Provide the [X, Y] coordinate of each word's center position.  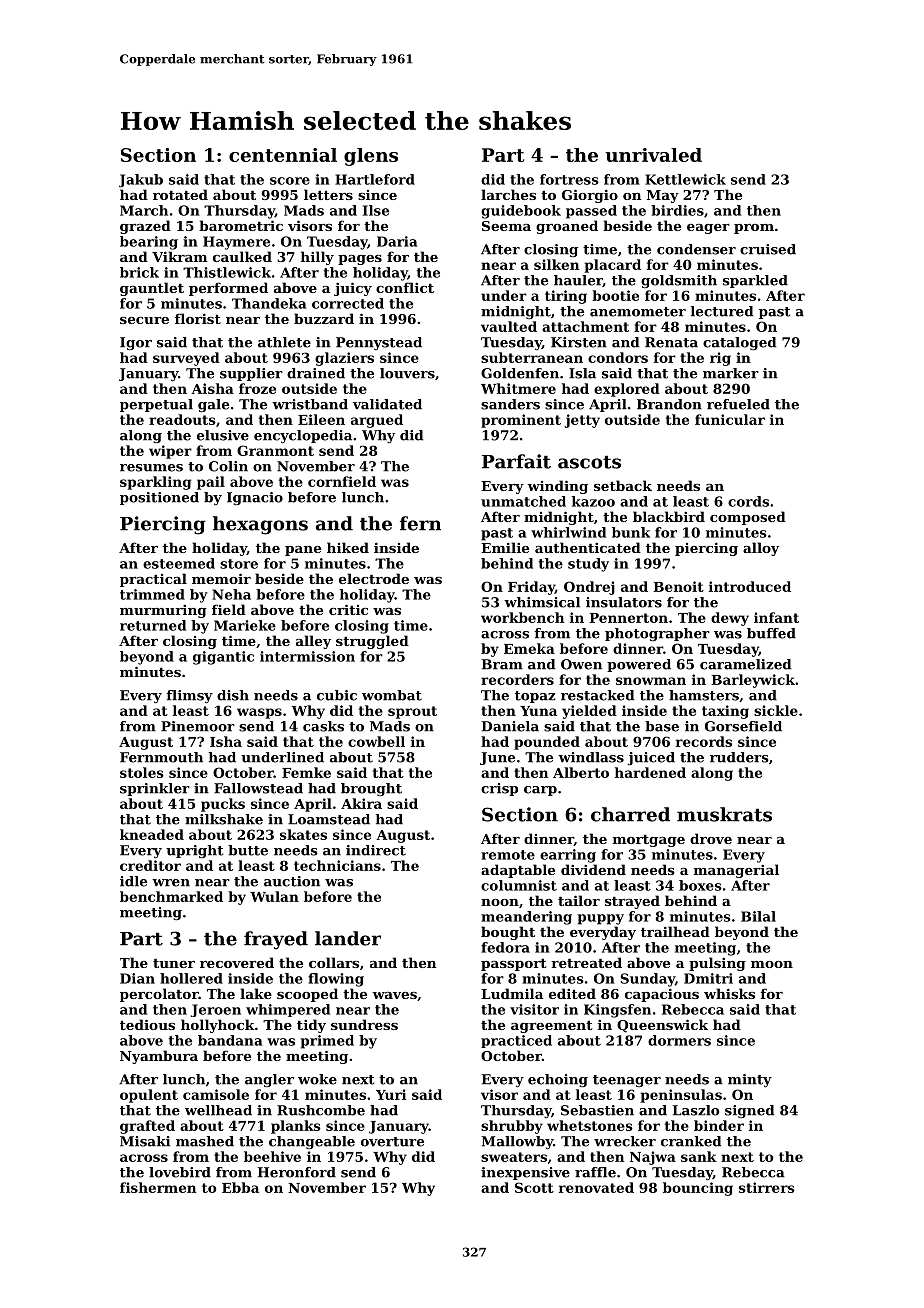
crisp [499, 789]
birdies [677, 210]
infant [776, 617]
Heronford [297, 1172]
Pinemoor [198, 726]
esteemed [179, 563]
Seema [506, 226]
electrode [374, 578]
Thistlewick [227, 272]
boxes [700, 885]
